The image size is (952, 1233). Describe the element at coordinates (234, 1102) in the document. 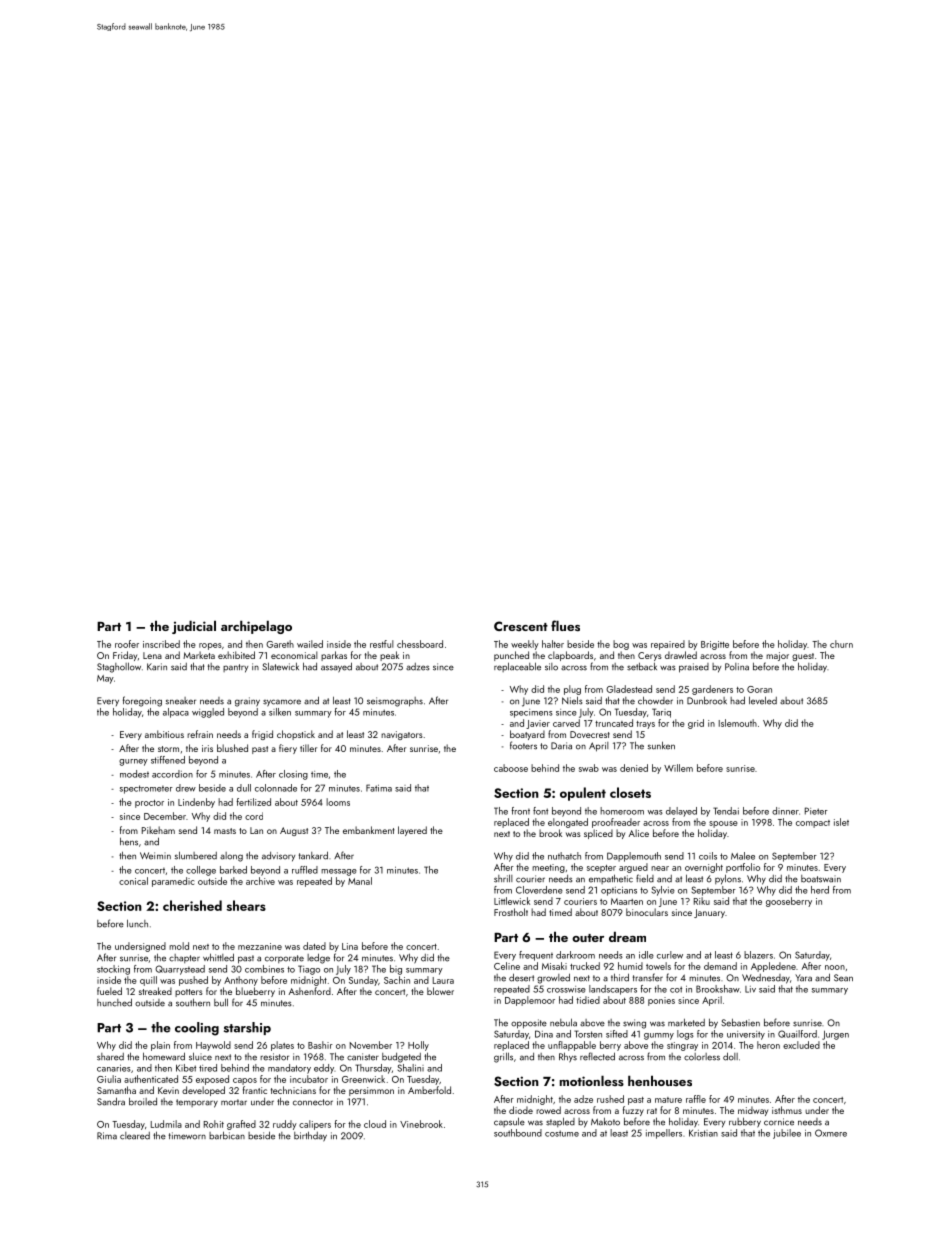

I see `mortar` at that location.
